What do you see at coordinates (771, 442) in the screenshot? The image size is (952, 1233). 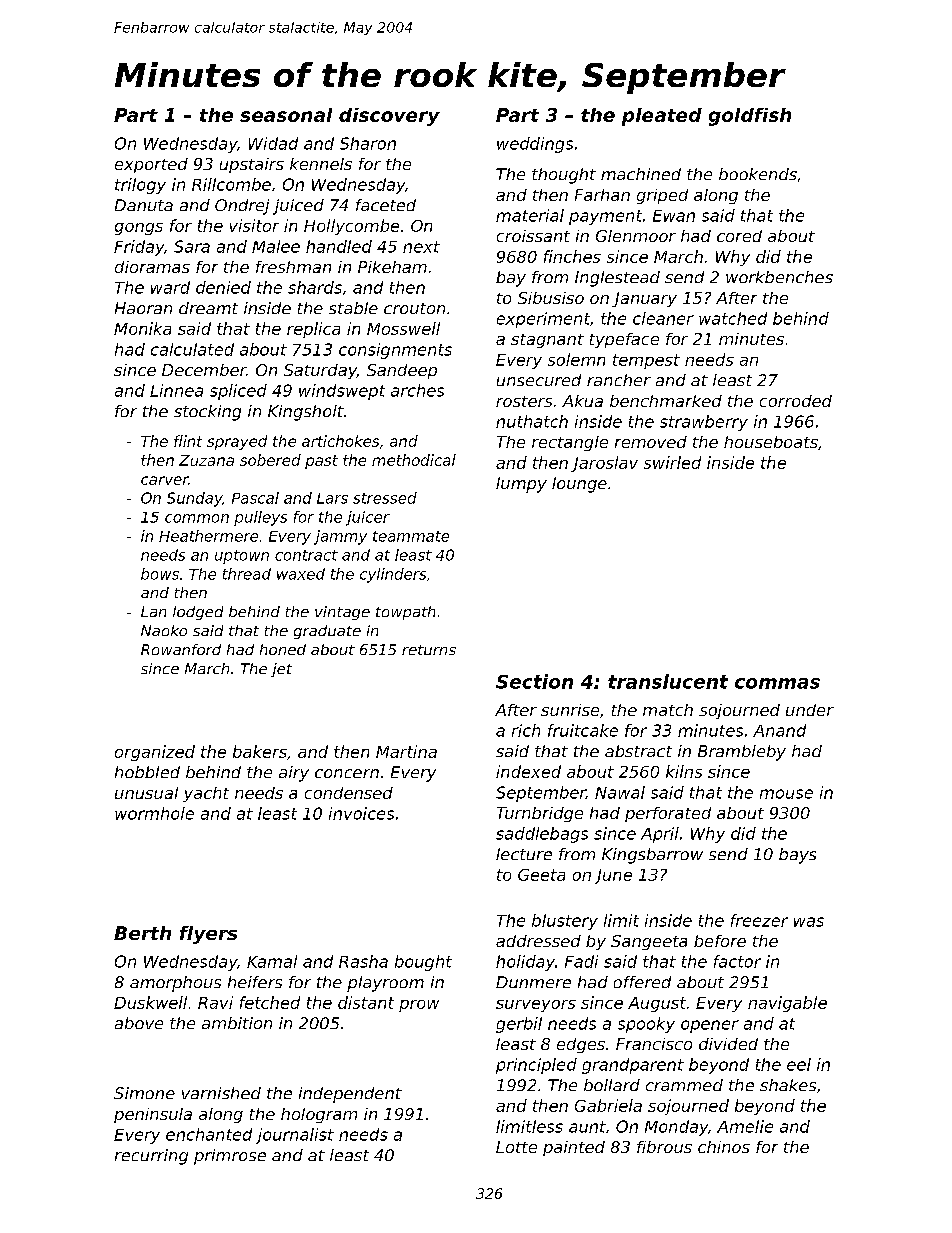 I see `houseboats` at bounding box center [771, 442].
